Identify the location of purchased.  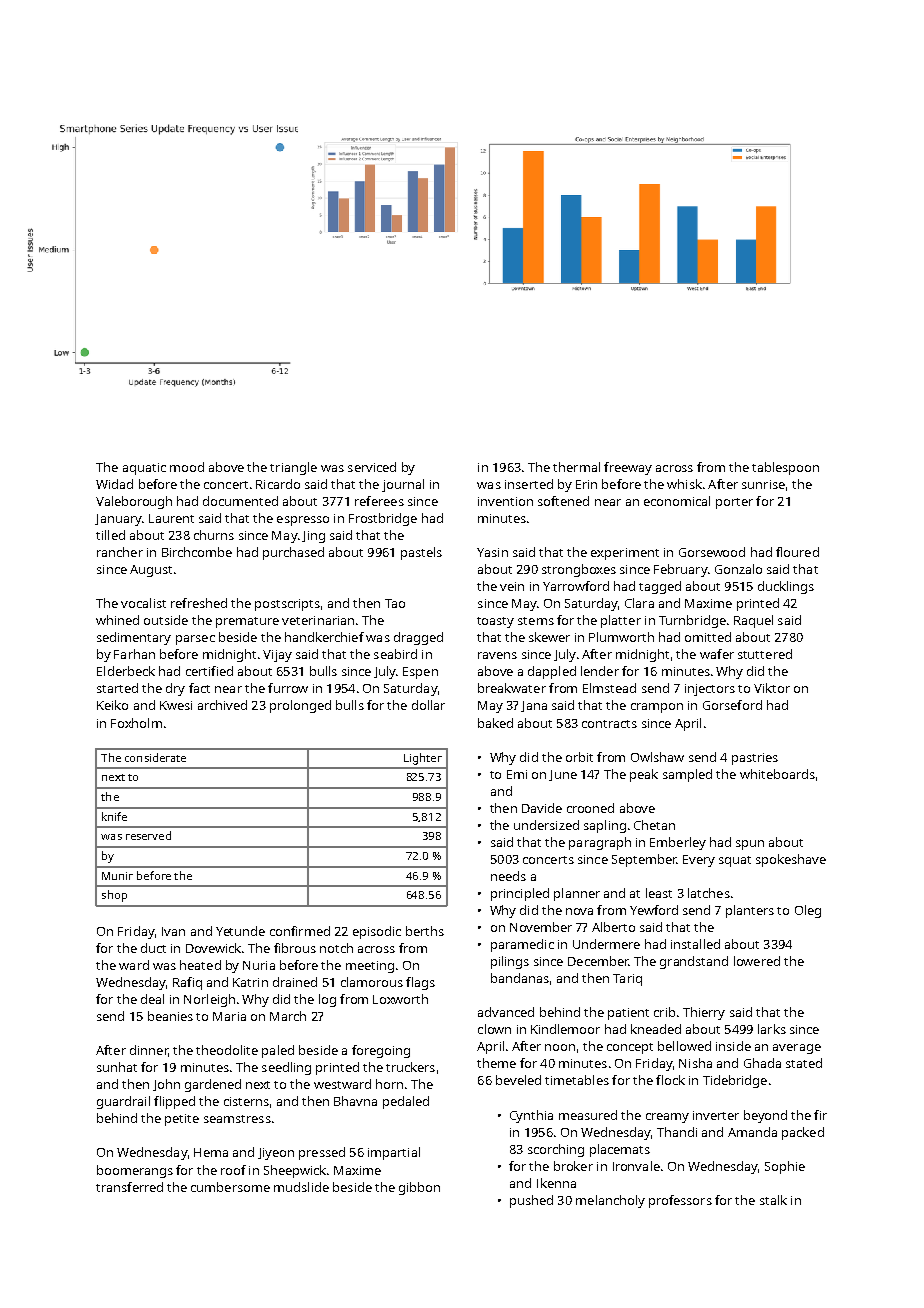
(293, 553).
